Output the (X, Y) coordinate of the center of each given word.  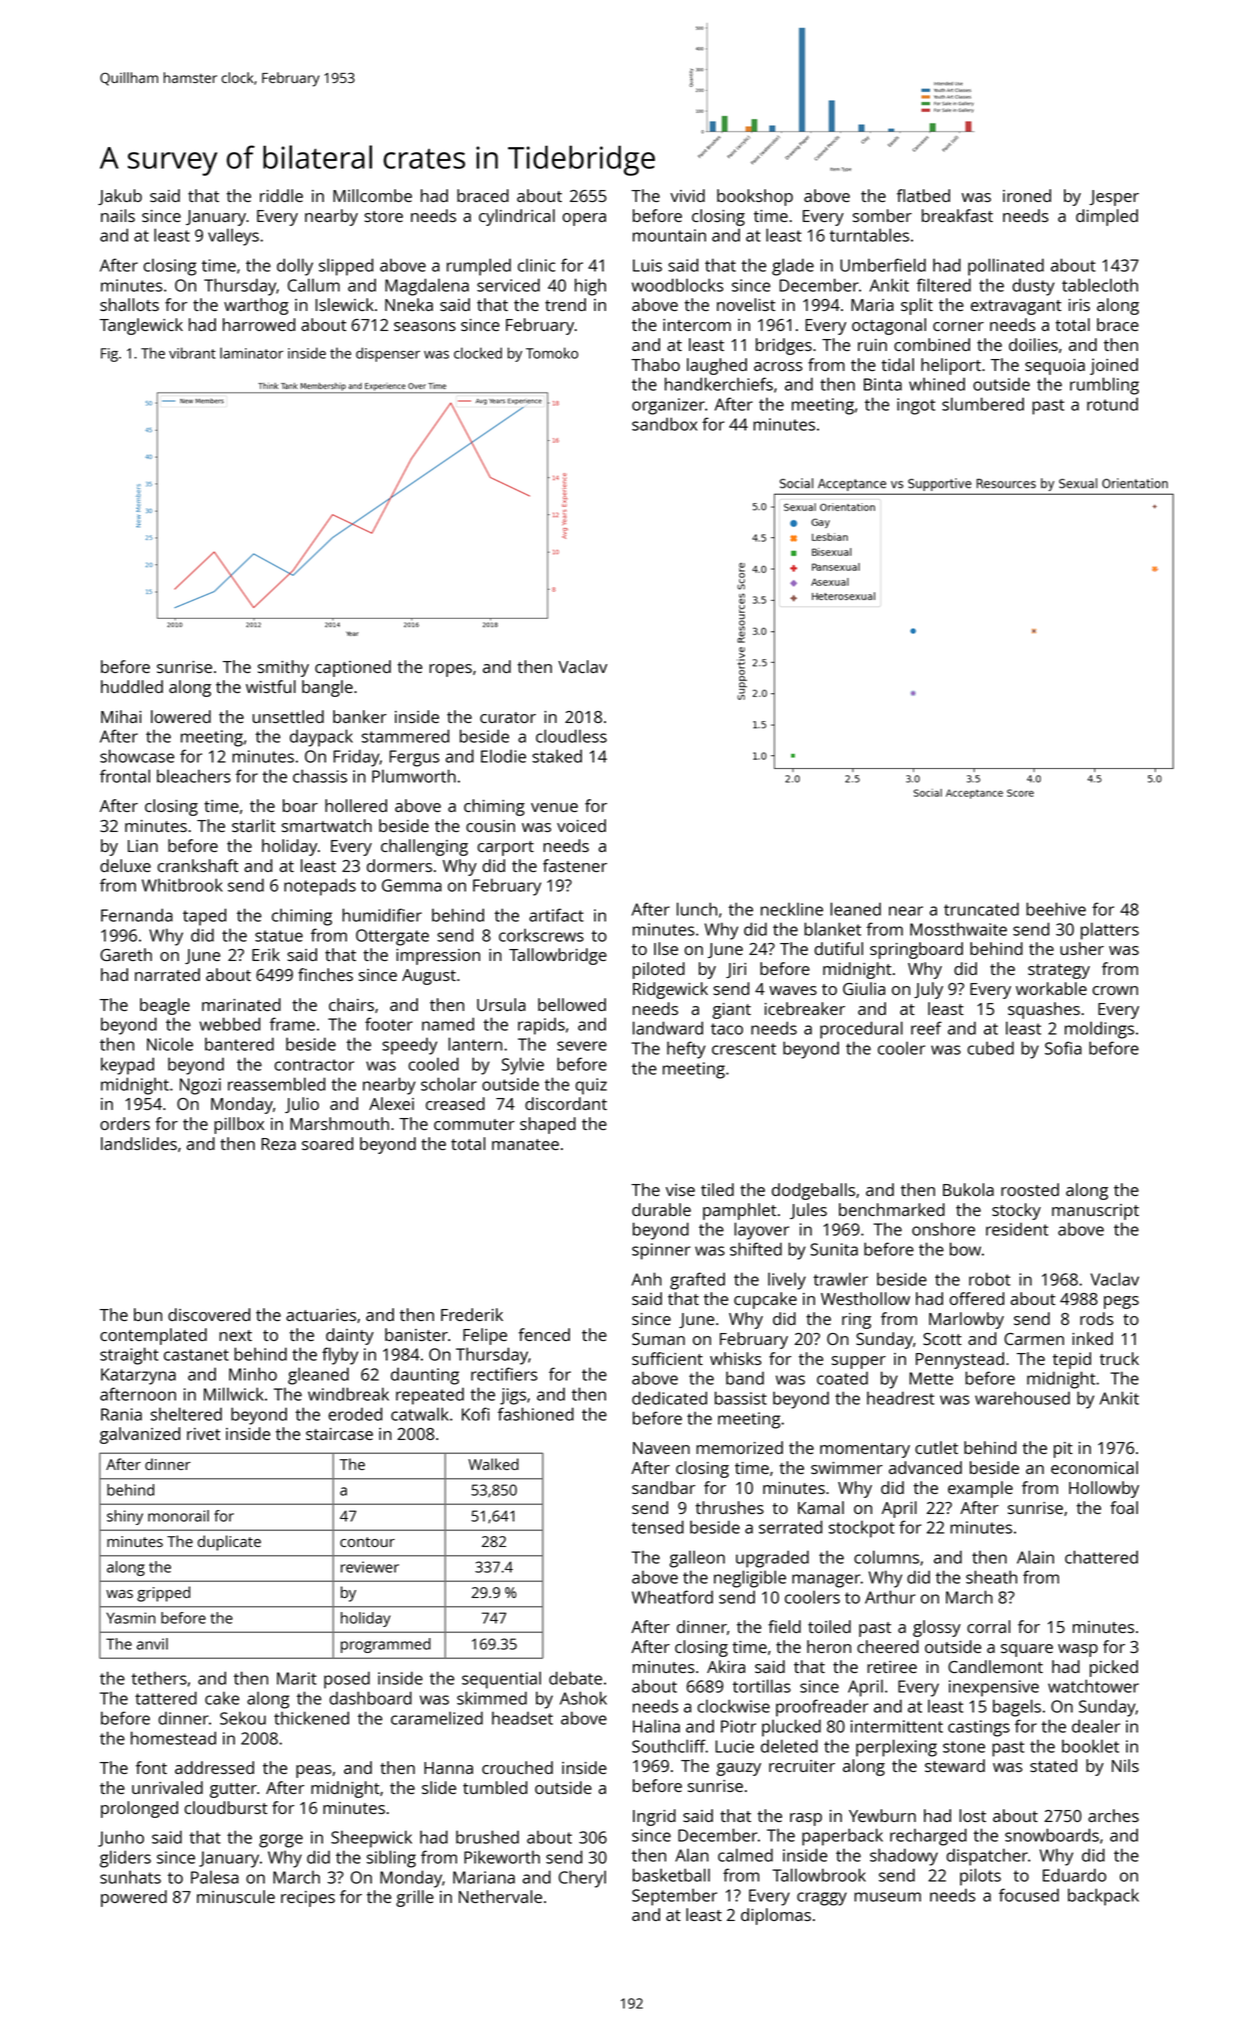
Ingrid (654, 1817)
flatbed (923, 195)
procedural (861, 1030)
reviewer (370, 1567)
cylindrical (517, 217)
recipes (308, 1899)
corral (988, 1626)
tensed (658, 1527)
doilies (1033, 344)
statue (279, 936)
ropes (450, 670)
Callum (314, 285)
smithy (283, 668)
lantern (475, 1044)
